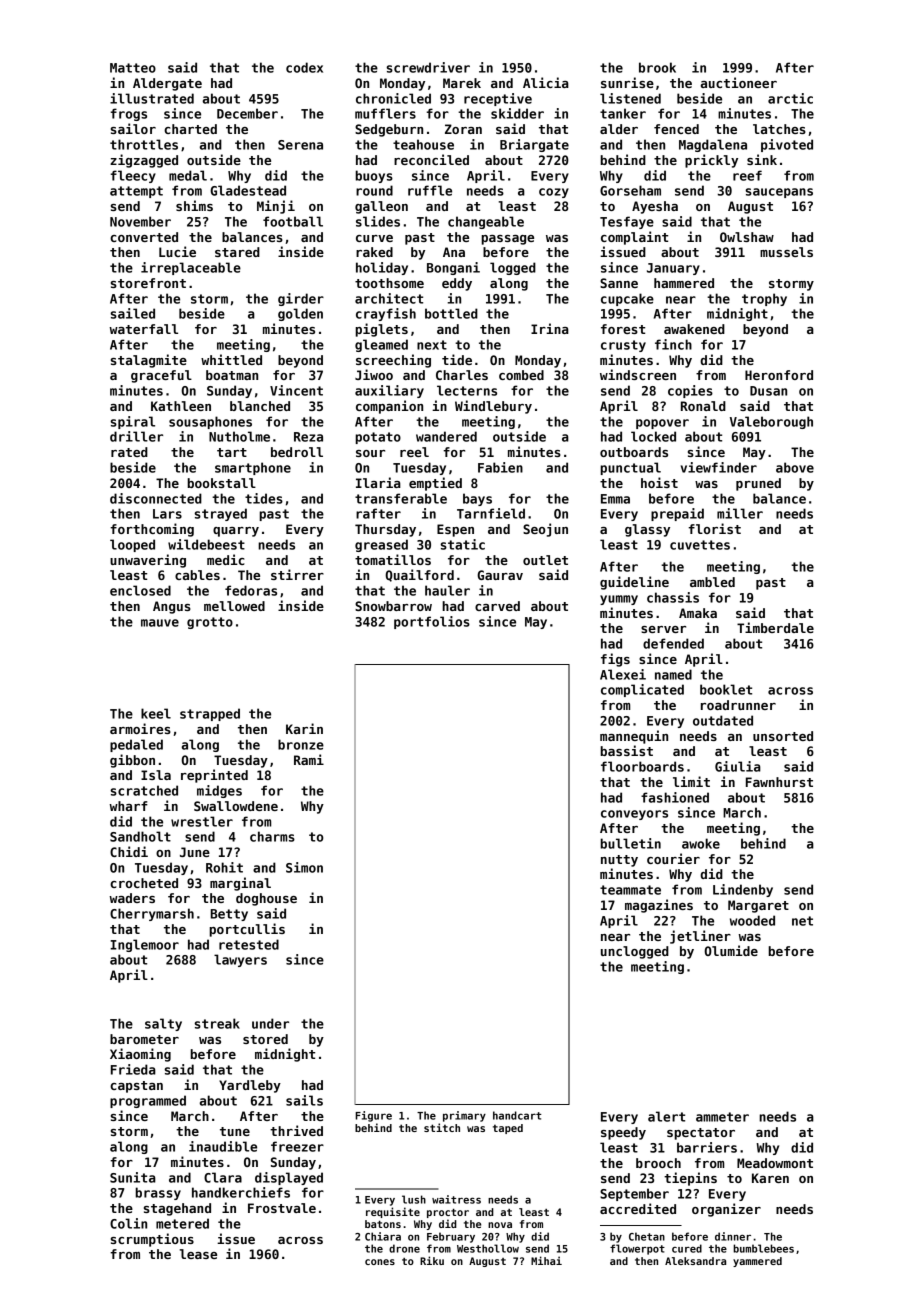  What do you see at coordinates (156, 713) in the screenshot?
I see `keel` at bounding box center [156, 713].
